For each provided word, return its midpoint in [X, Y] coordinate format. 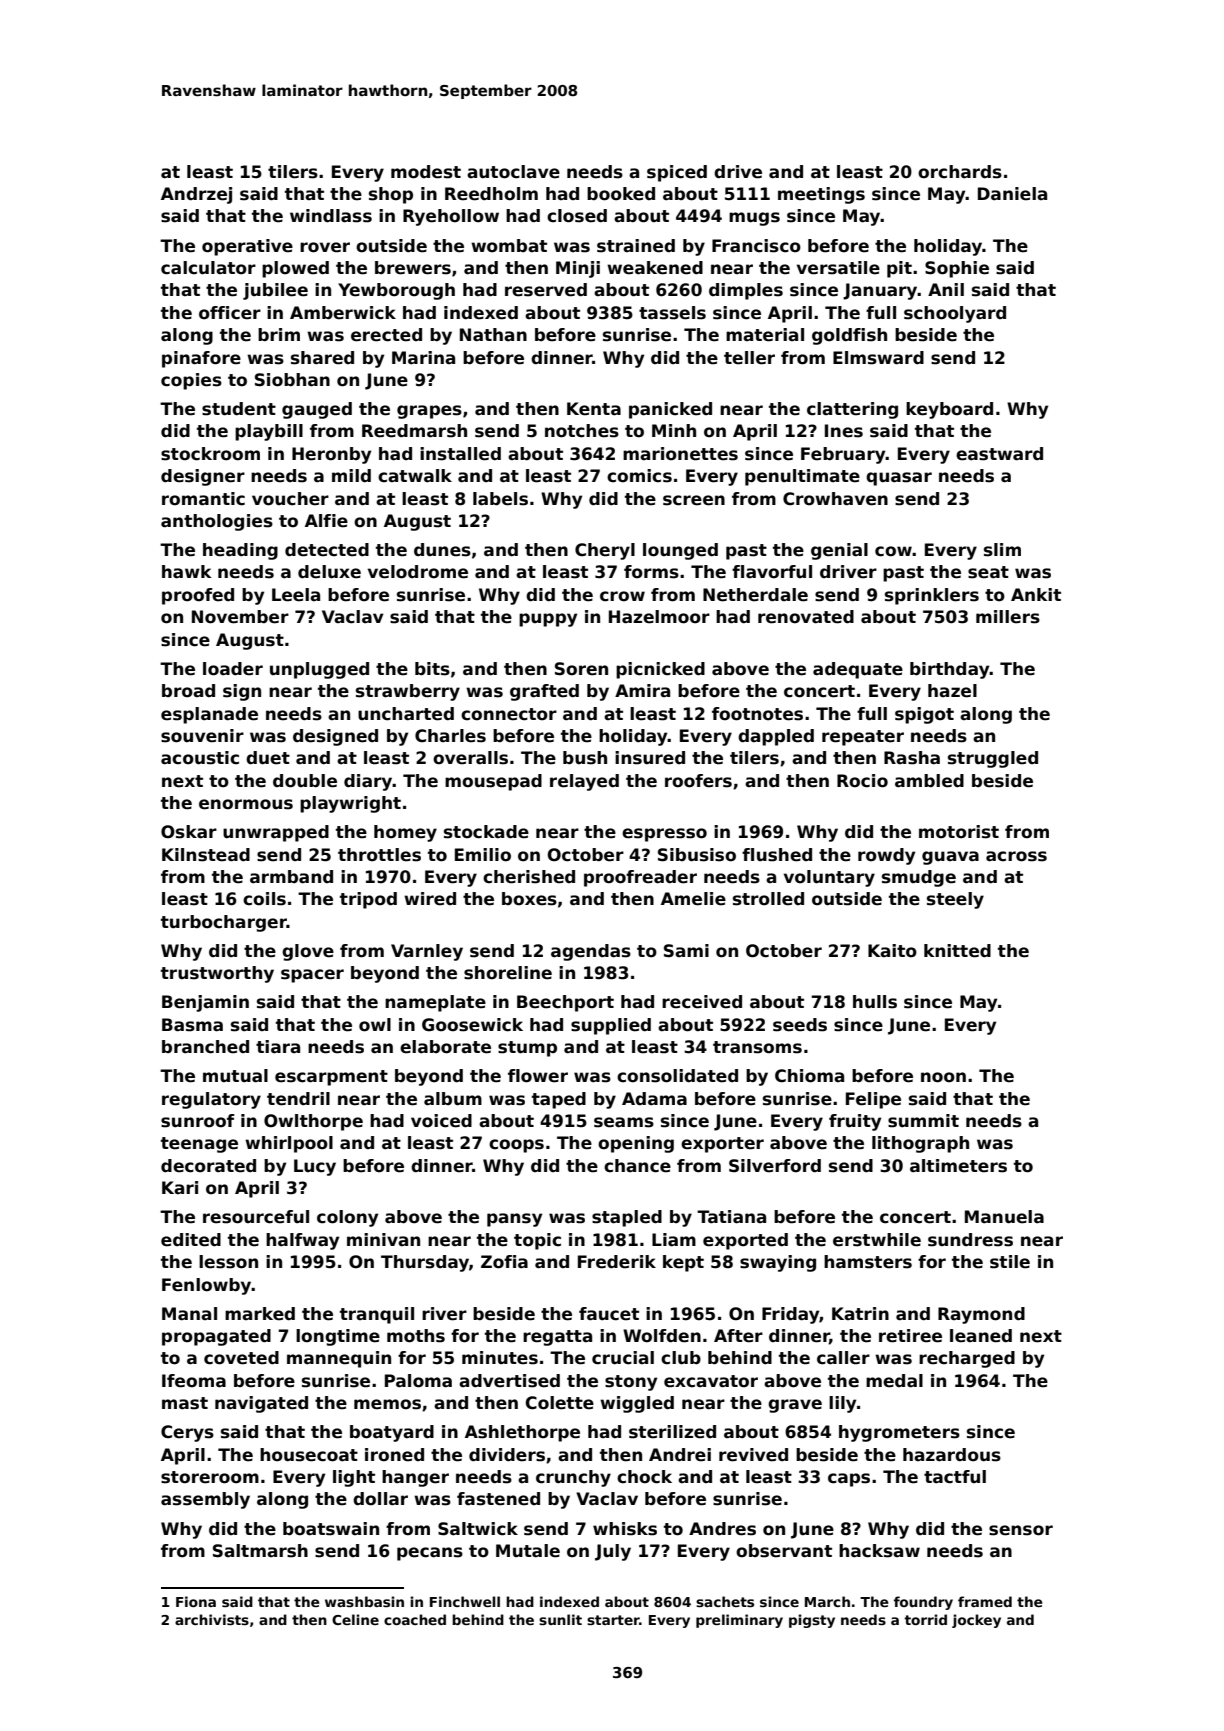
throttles [379, 855]
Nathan [493, 335]
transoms [757, 1047]
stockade [486, 832]
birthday [950, 670]
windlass [331, 216]
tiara [278, 1047]
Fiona [196, 1601]
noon [943, 1077]
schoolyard [955, 314]
